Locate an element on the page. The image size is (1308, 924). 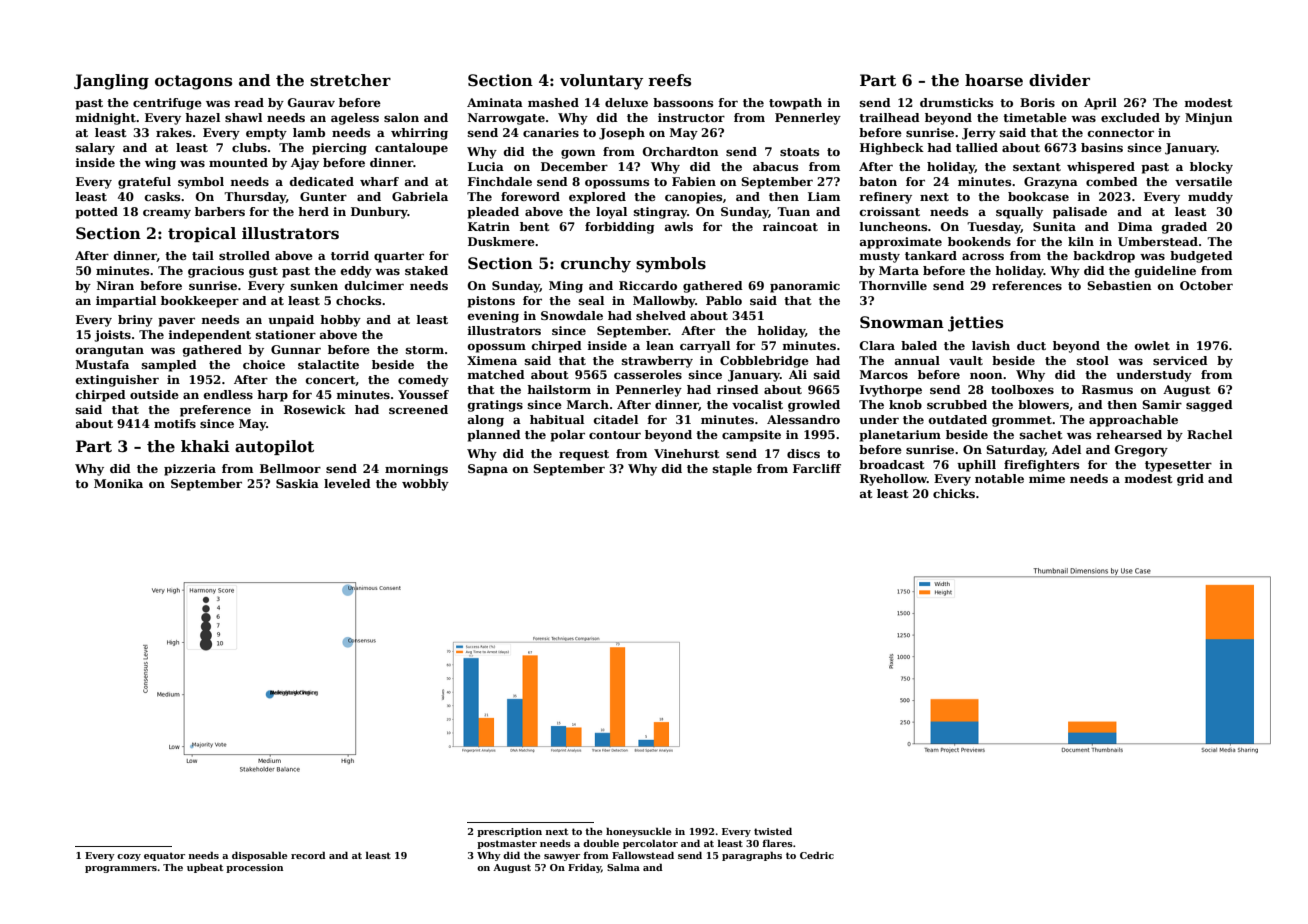
Pablo is located at coordinates (724, 300).
